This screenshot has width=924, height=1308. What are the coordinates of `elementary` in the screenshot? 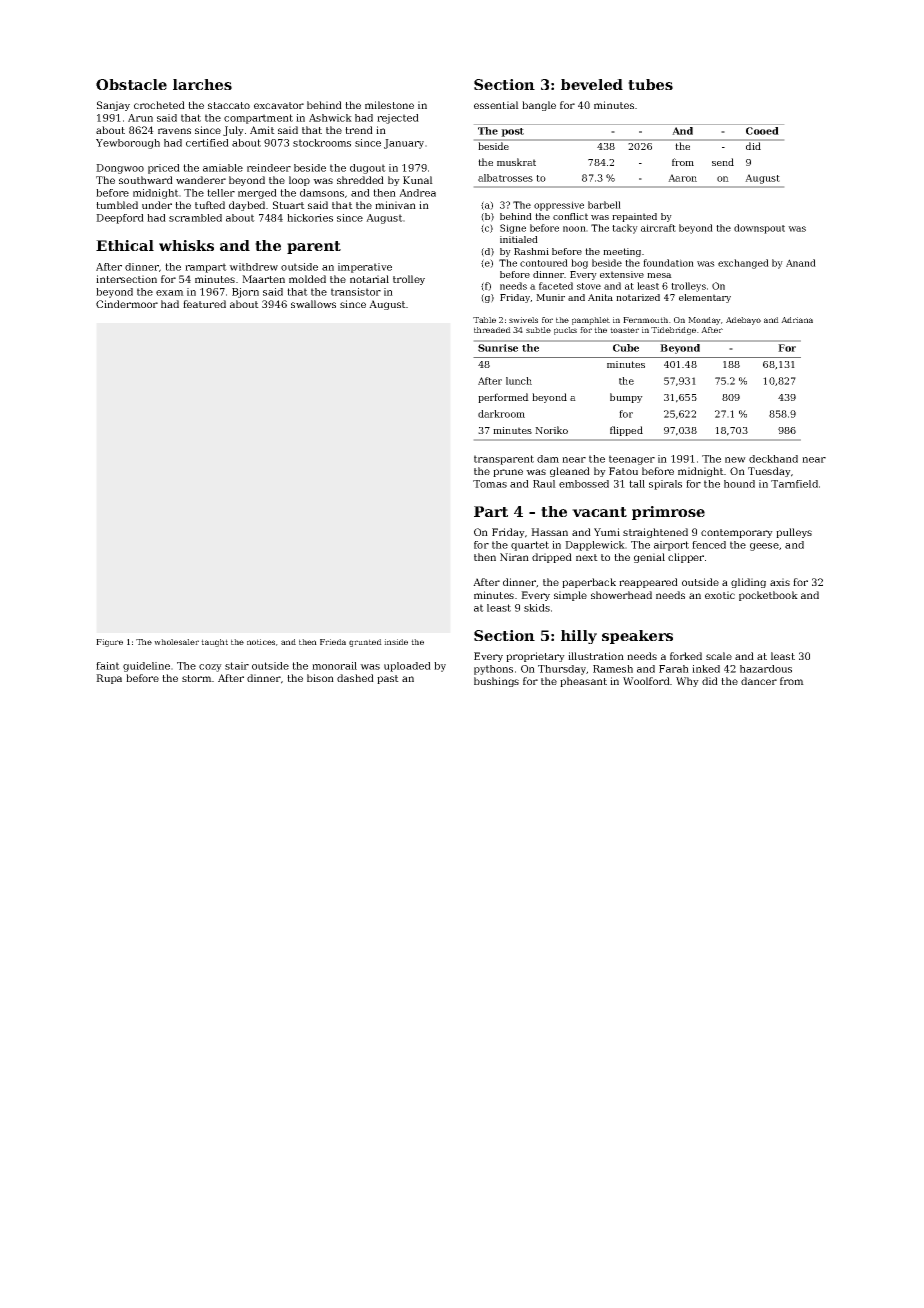 It's located at (705, 298).
